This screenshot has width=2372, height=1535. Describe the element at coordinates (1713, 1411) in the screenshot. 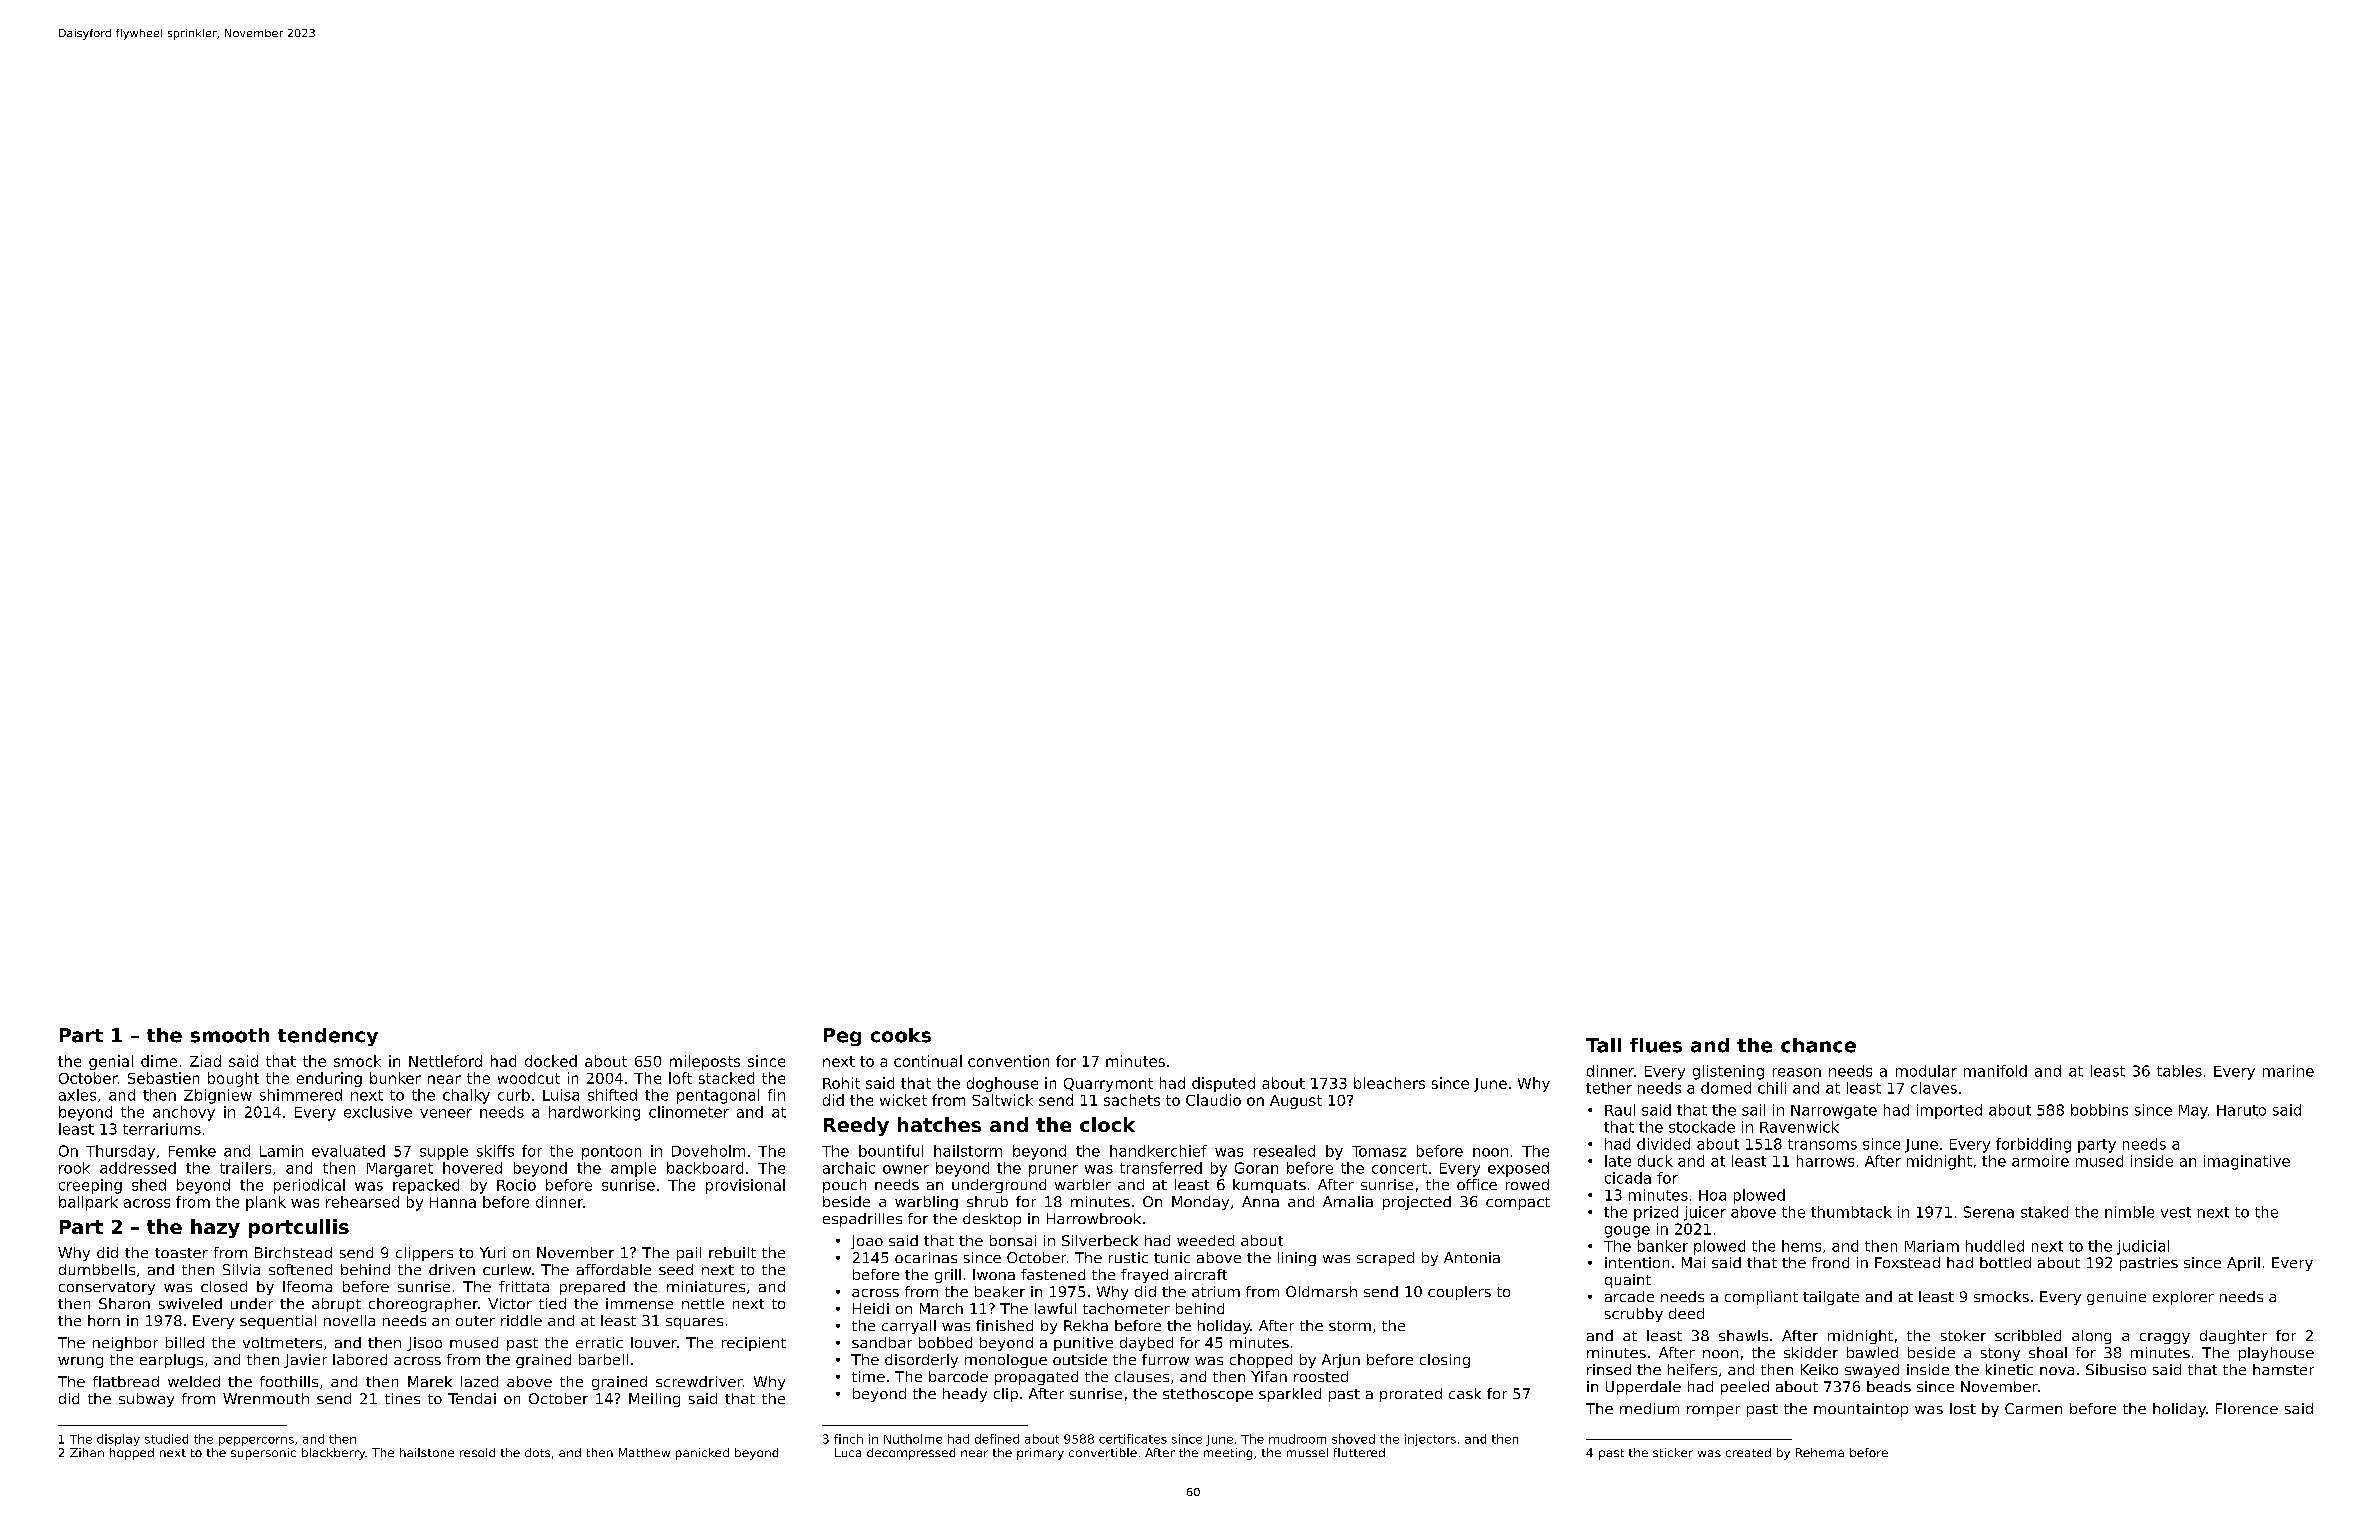

I see `romper` at that location.
